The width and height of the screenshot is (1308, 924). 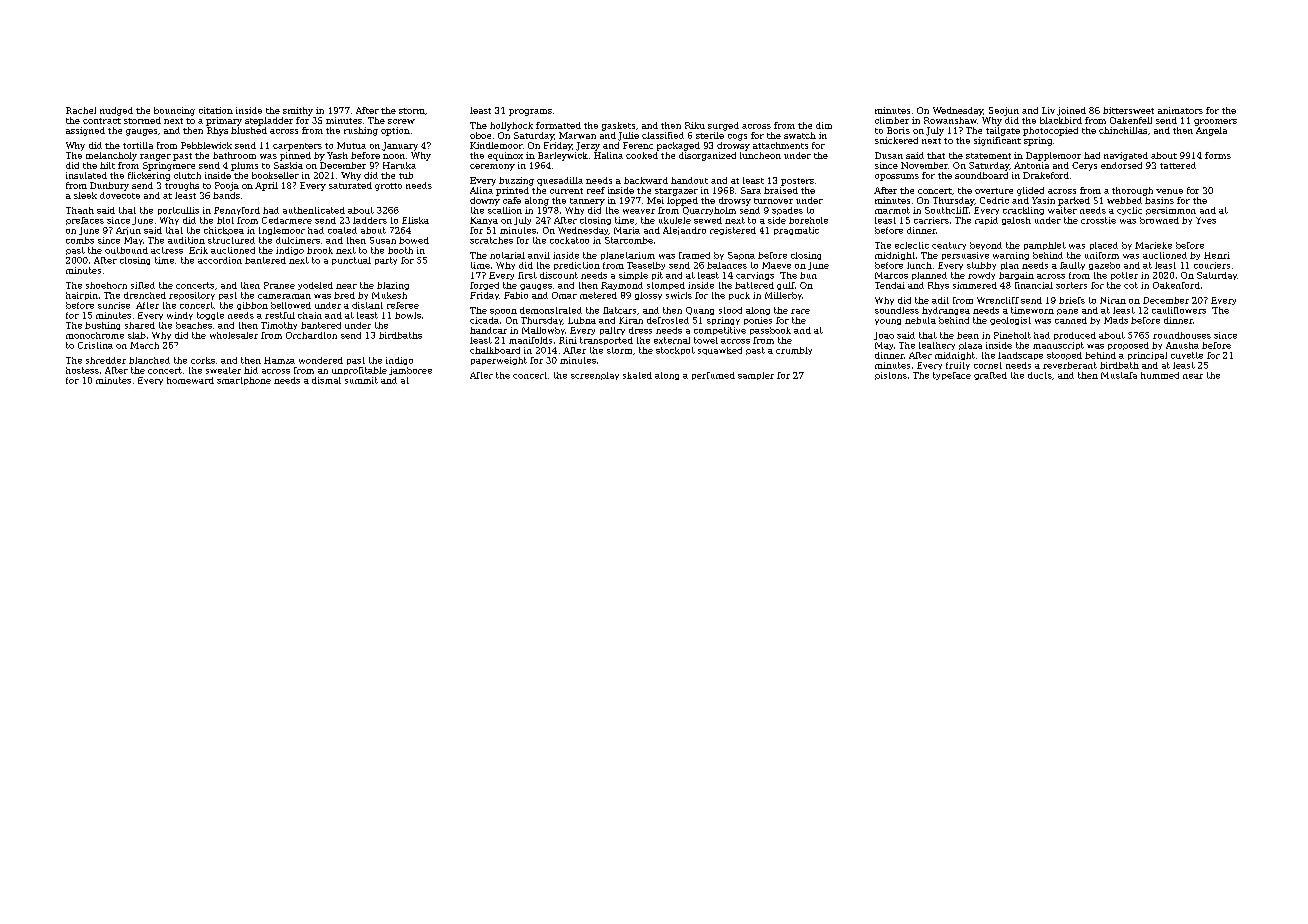 I want to click on summit, so click(x=361, y=380).
